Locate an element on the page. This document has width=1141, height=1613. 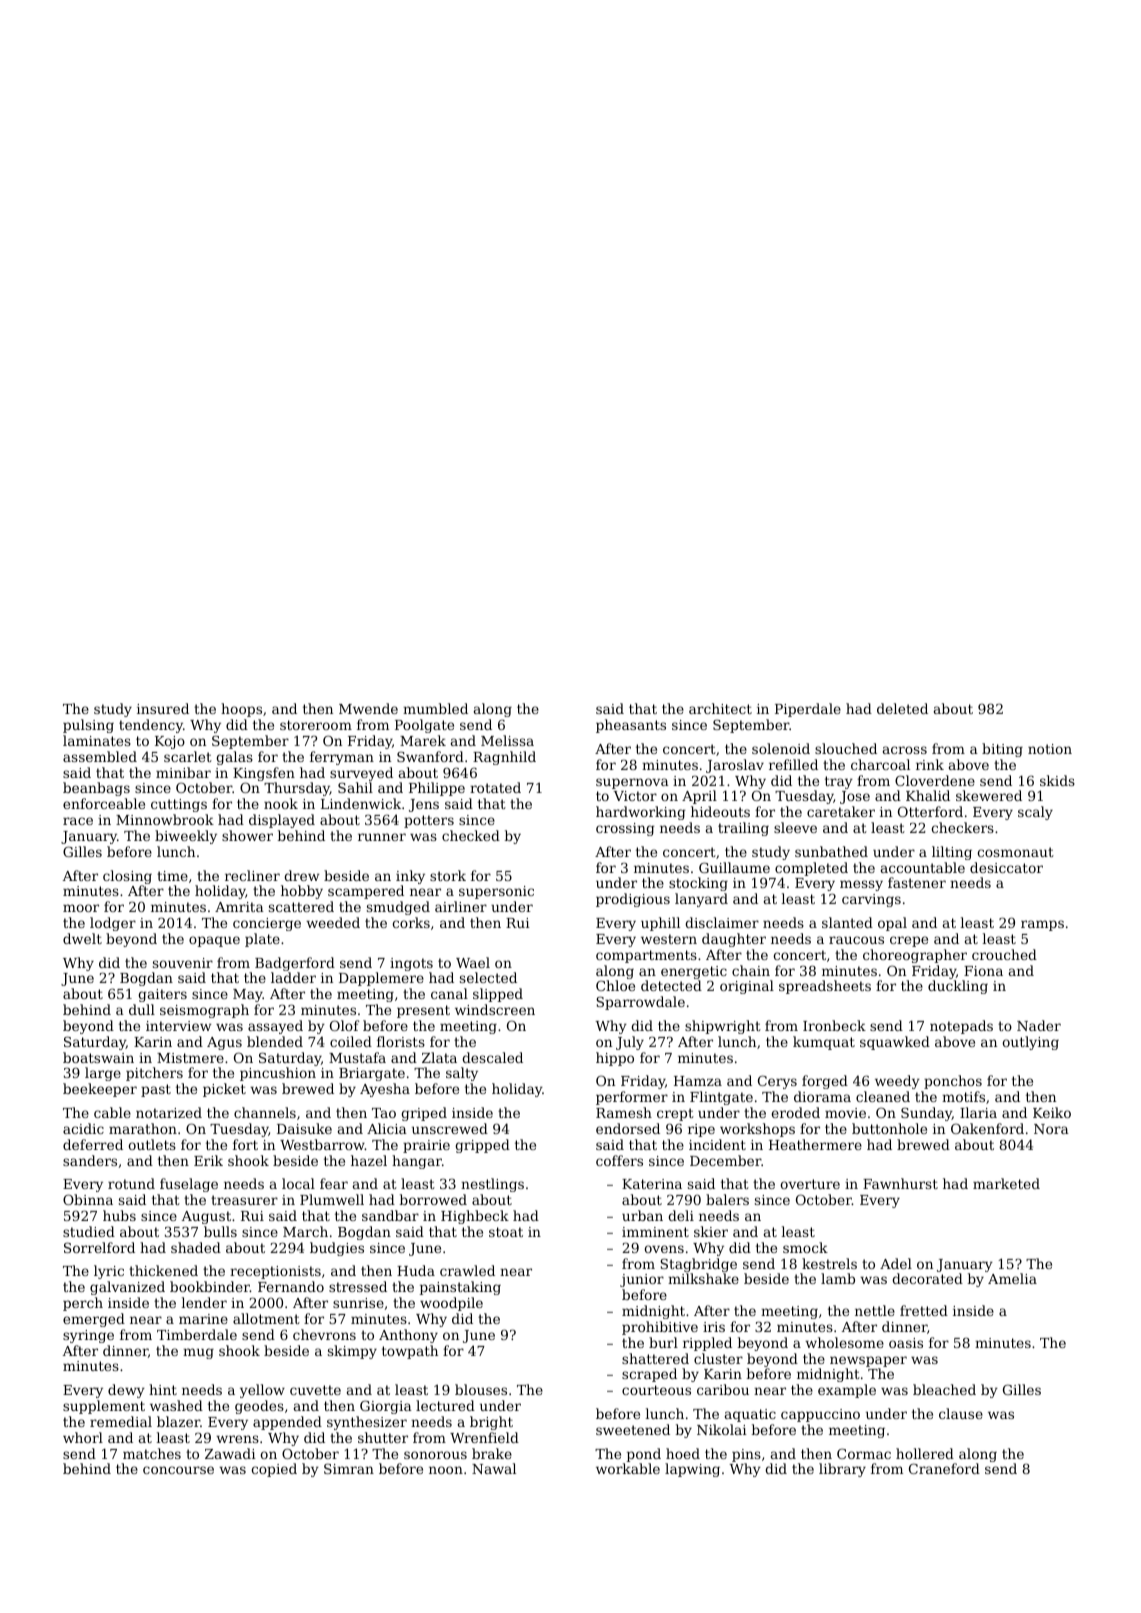
pheasants is located at coordinates (631, 726).
